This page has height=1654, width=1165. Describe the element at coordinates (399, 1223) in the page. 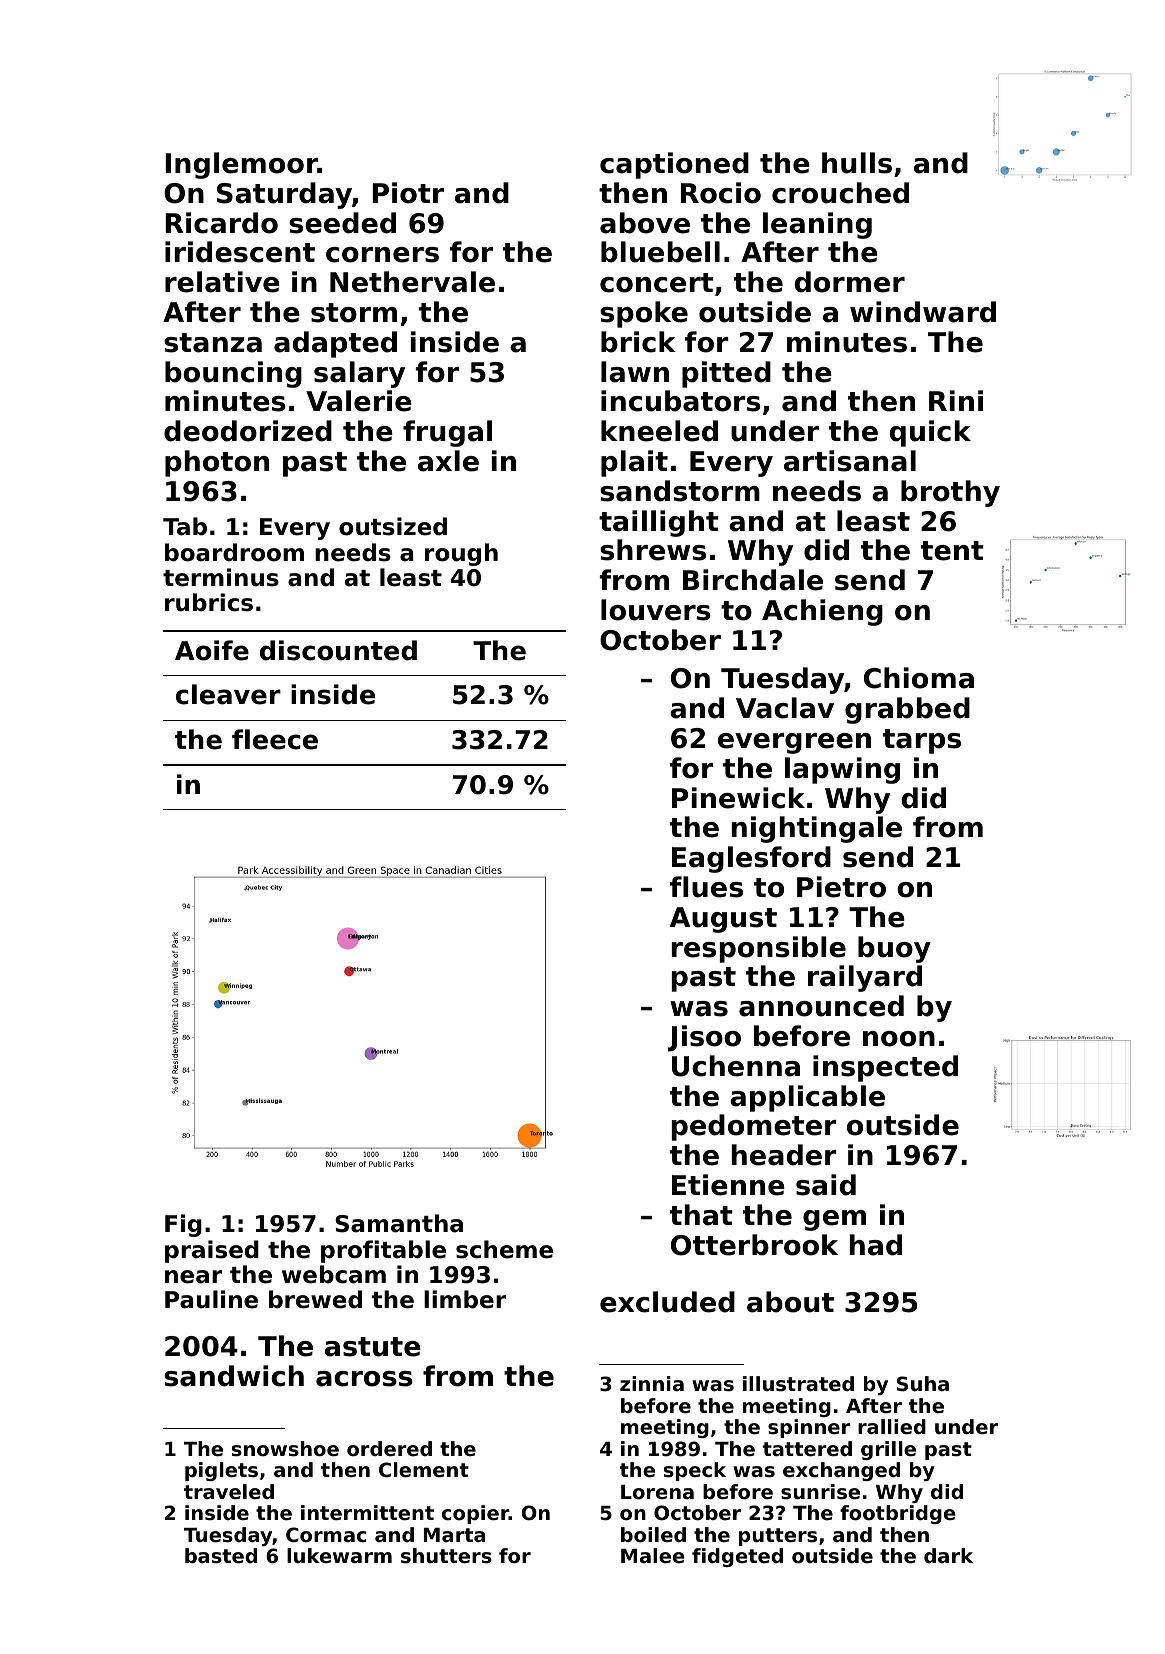

I see `Samantha` at that location.
